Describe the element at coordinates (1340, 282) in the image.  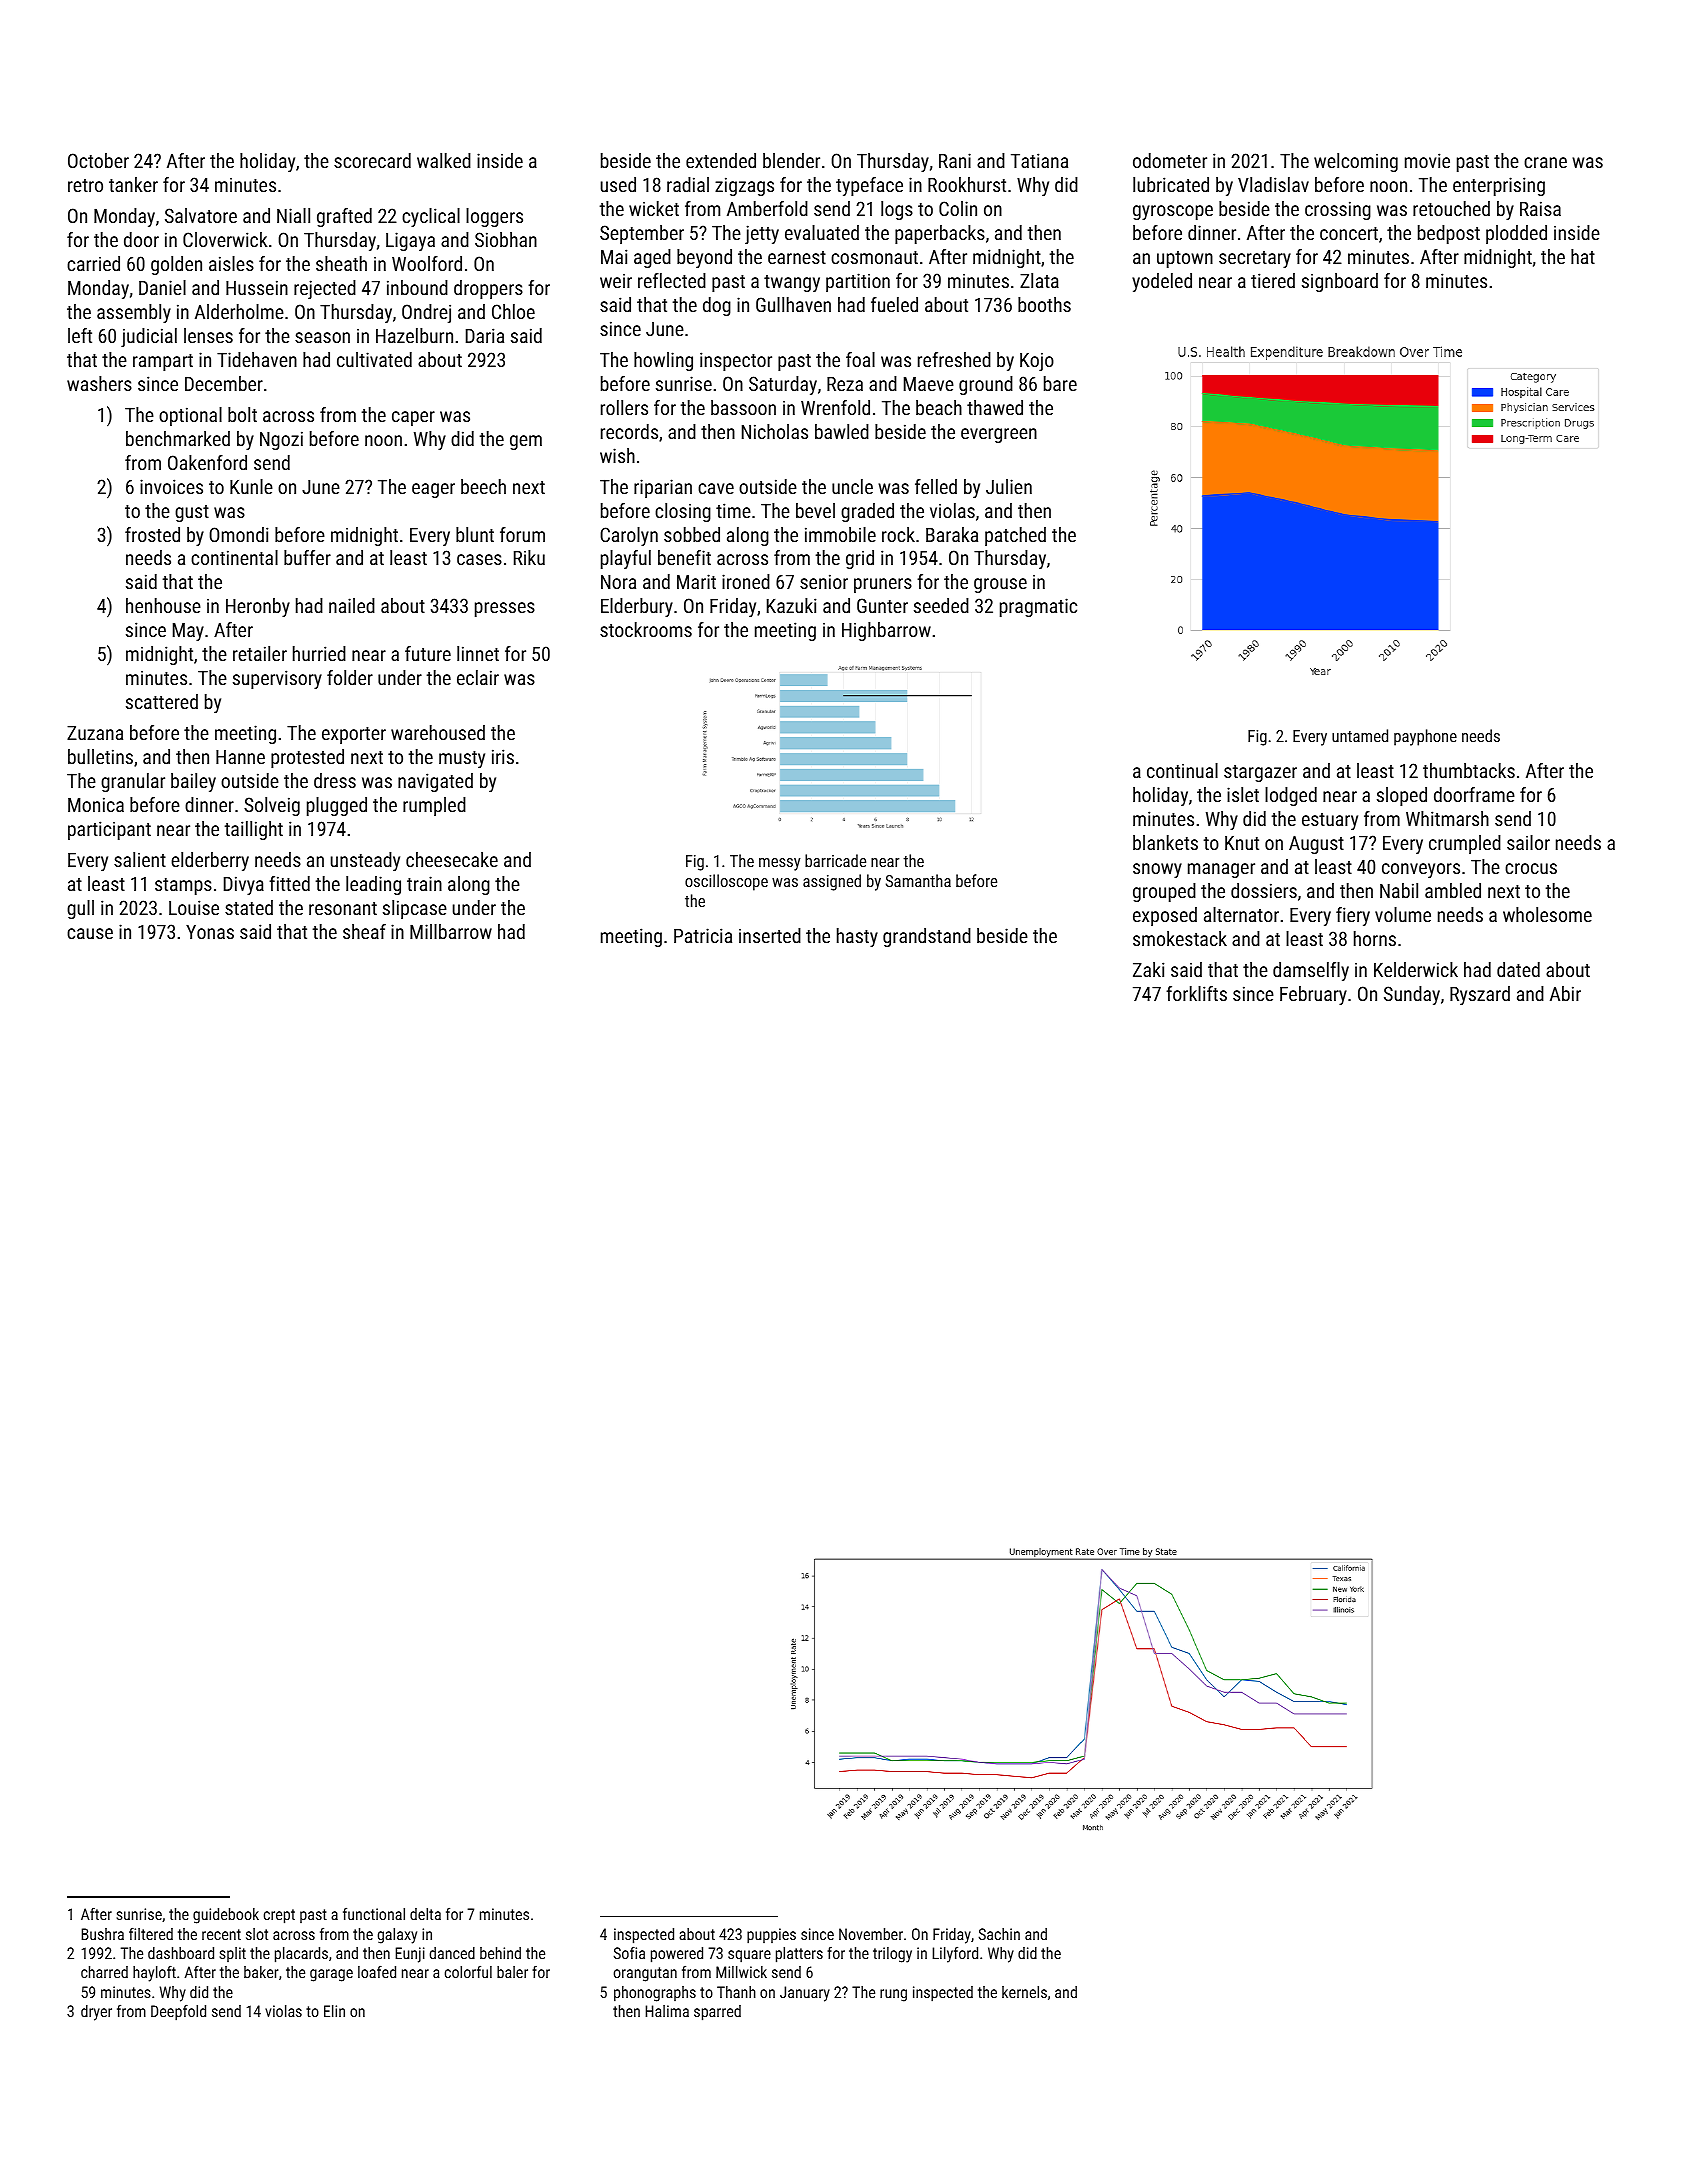
I see `signboard` at that location.
